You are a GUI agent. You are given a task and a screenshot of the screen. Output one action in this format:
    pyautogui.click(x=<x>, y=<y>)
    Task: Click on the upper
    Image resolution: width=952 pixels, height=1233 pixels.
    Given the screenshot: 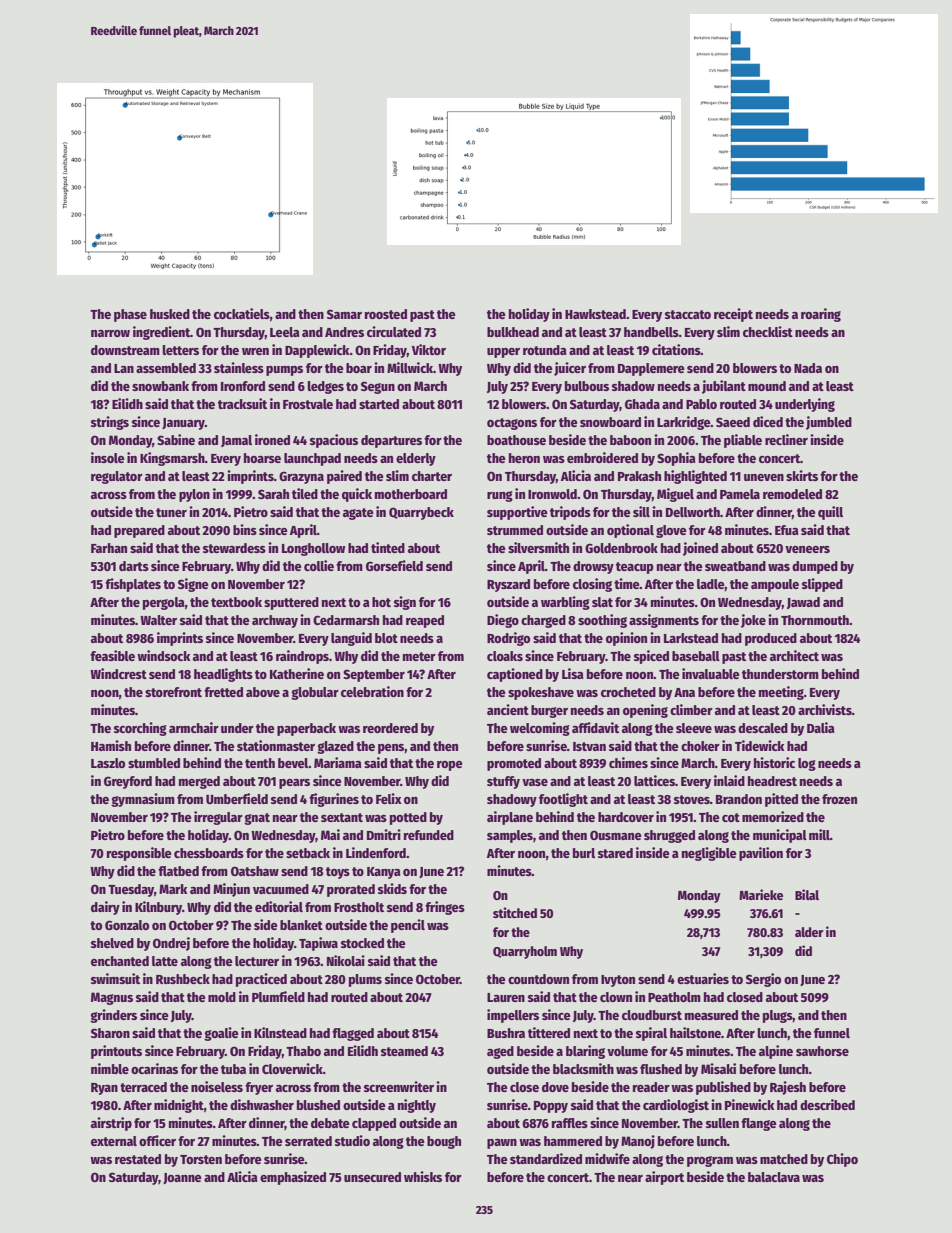 What is the action you would take?
    pyautogui.click(x=503, y=353)
